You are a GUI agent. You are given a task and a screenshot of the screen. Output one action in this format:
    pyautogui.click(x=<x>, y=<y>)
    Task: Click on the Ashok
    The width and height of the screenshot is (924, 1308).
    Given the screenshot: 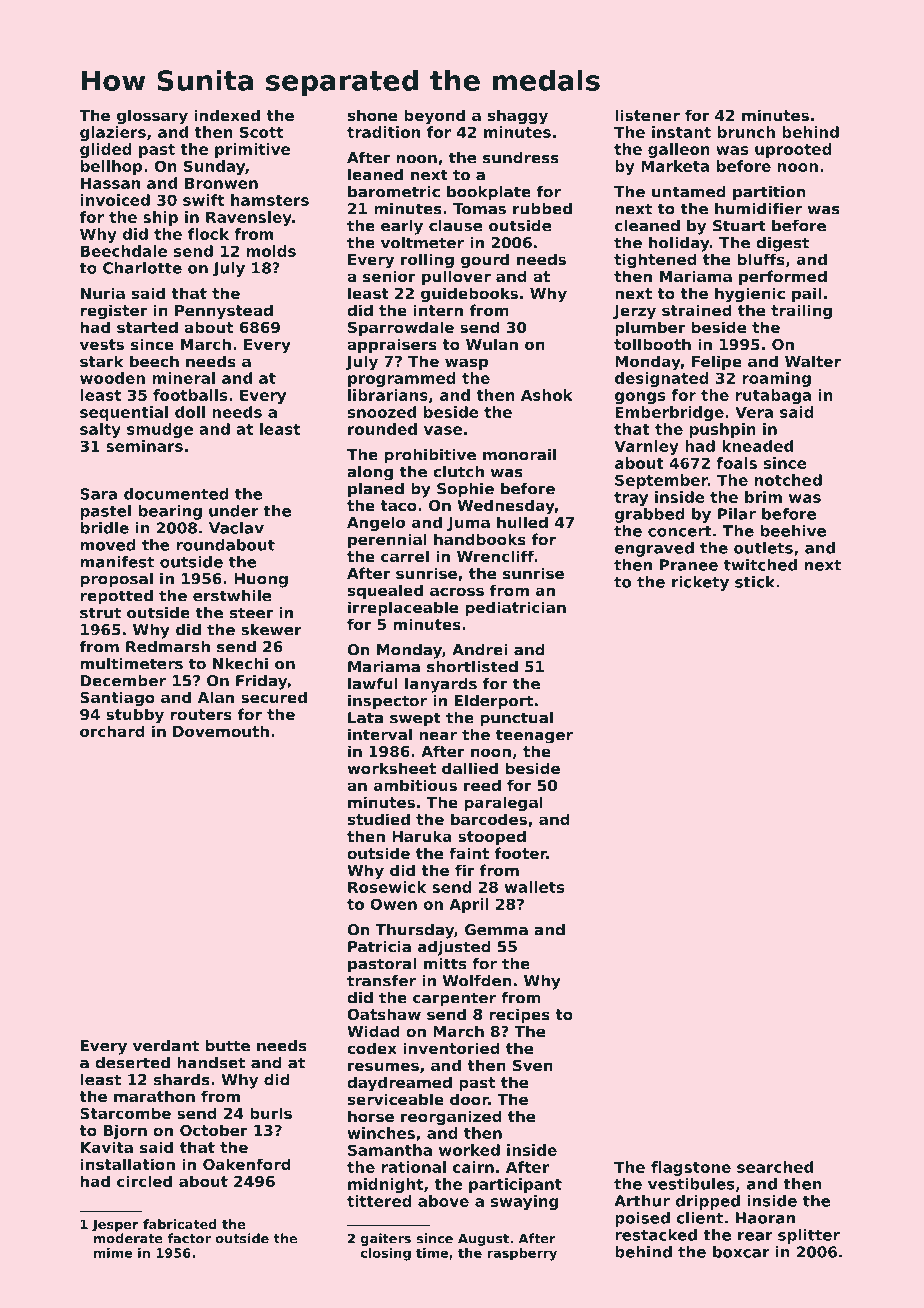 What is the action you would take?
    pyautogui.click(x=547, y=395)
